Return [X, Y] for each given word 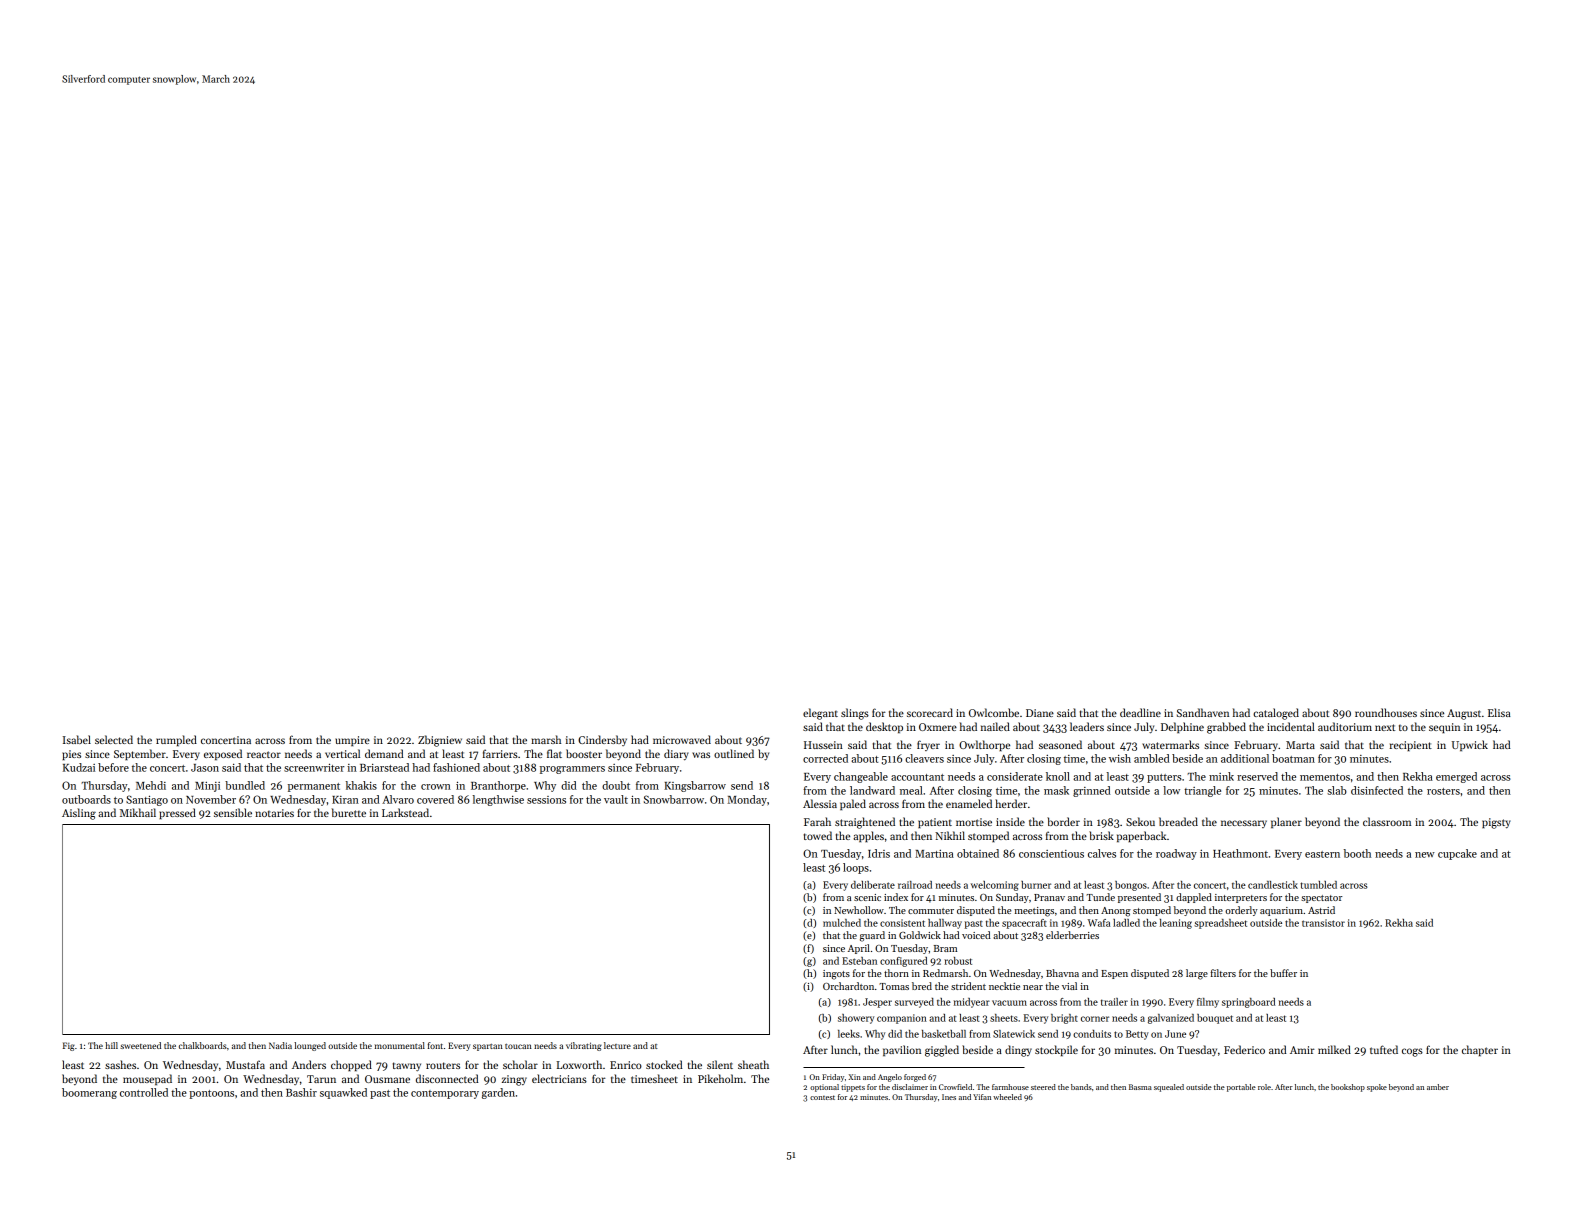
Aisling [79, 814]
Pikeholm [720, 1078]
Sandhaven [1203, 712]
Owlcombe [994, 712]
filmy [1208, 1003]
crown [436, 787]
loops [856, 868]
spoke [1377, 1088]
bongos [1131, 886]
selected [114, 739]
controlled [144, 1092]
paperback [1142, 836]
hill [111, 1045]
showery [856, 1019]
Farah [817, 821]
